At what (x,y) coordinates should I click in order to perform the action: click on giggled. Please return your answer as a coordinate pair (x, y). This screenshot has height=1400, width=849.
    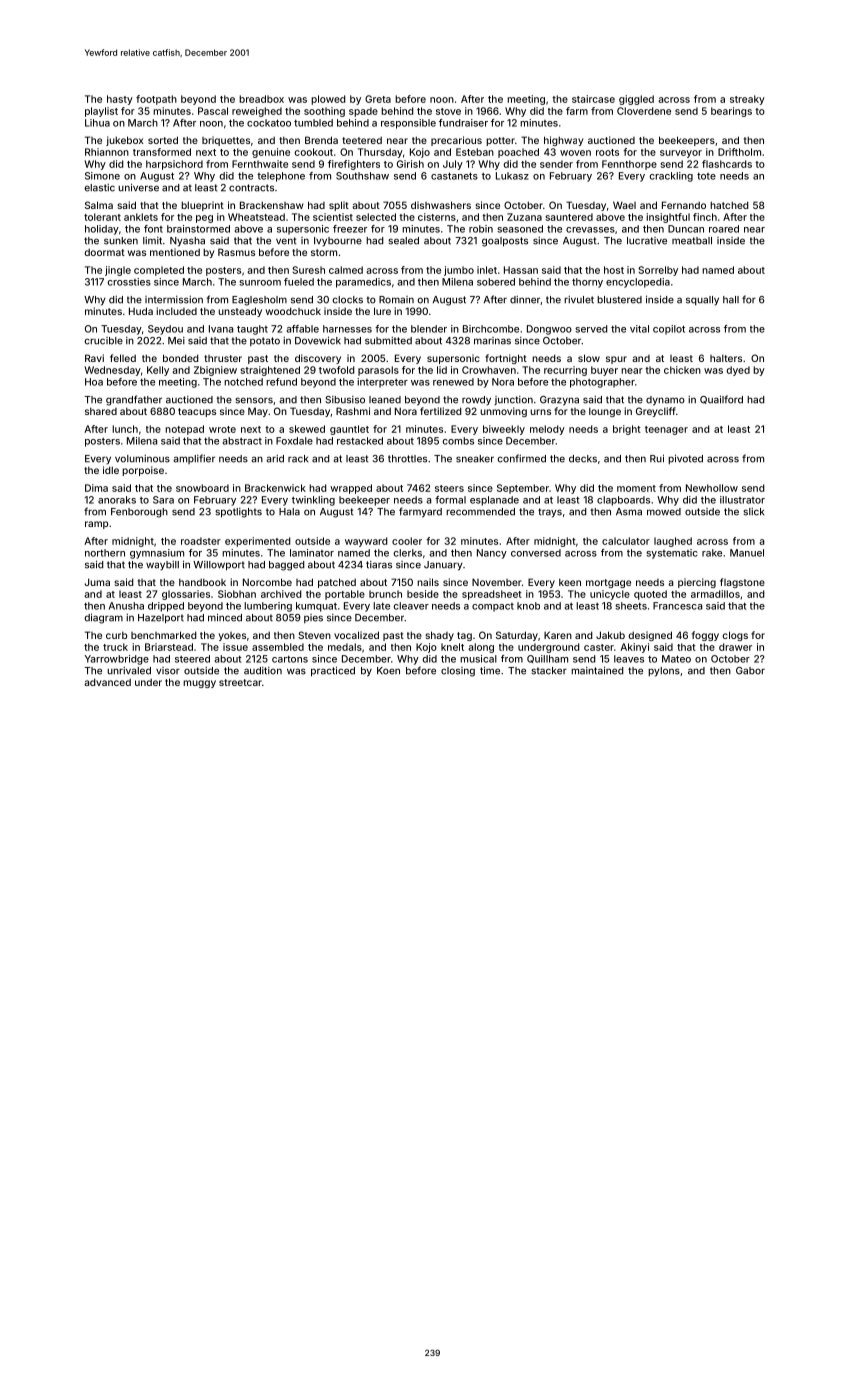
    Looking at the image, I should click on (636, 100).
